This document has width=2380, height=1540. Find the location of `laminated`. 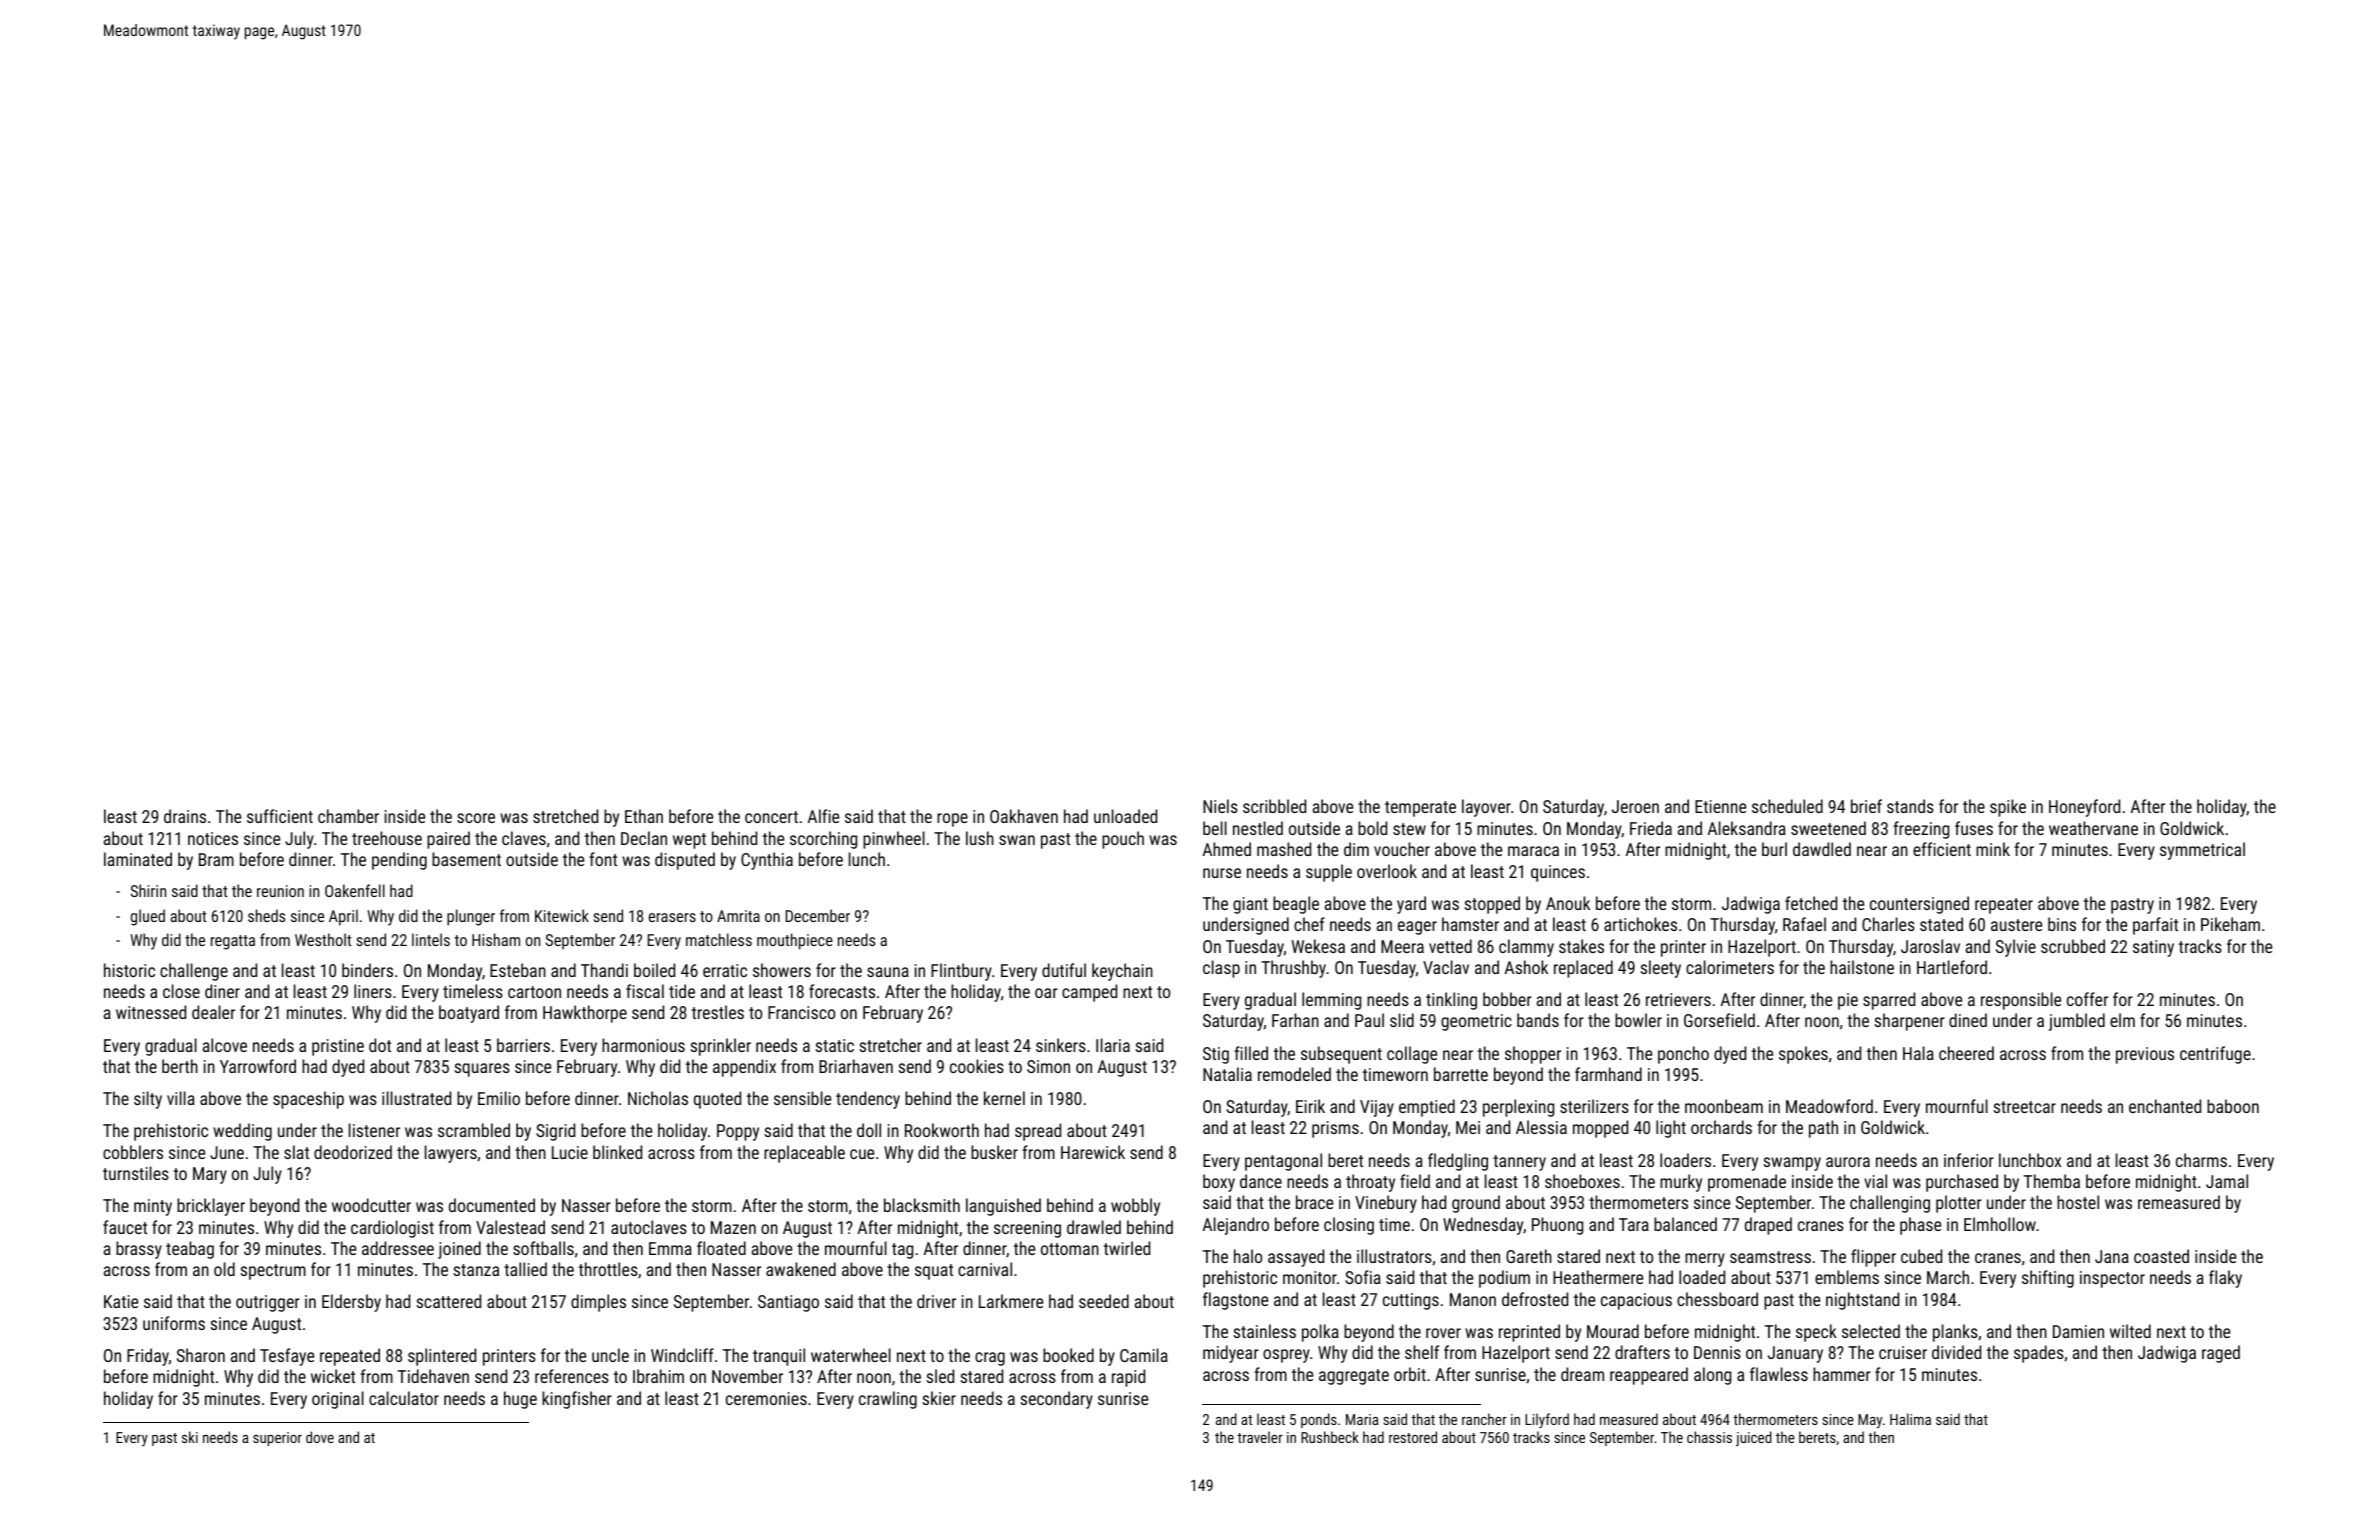

laminated is located at coordinates (138, 859).
